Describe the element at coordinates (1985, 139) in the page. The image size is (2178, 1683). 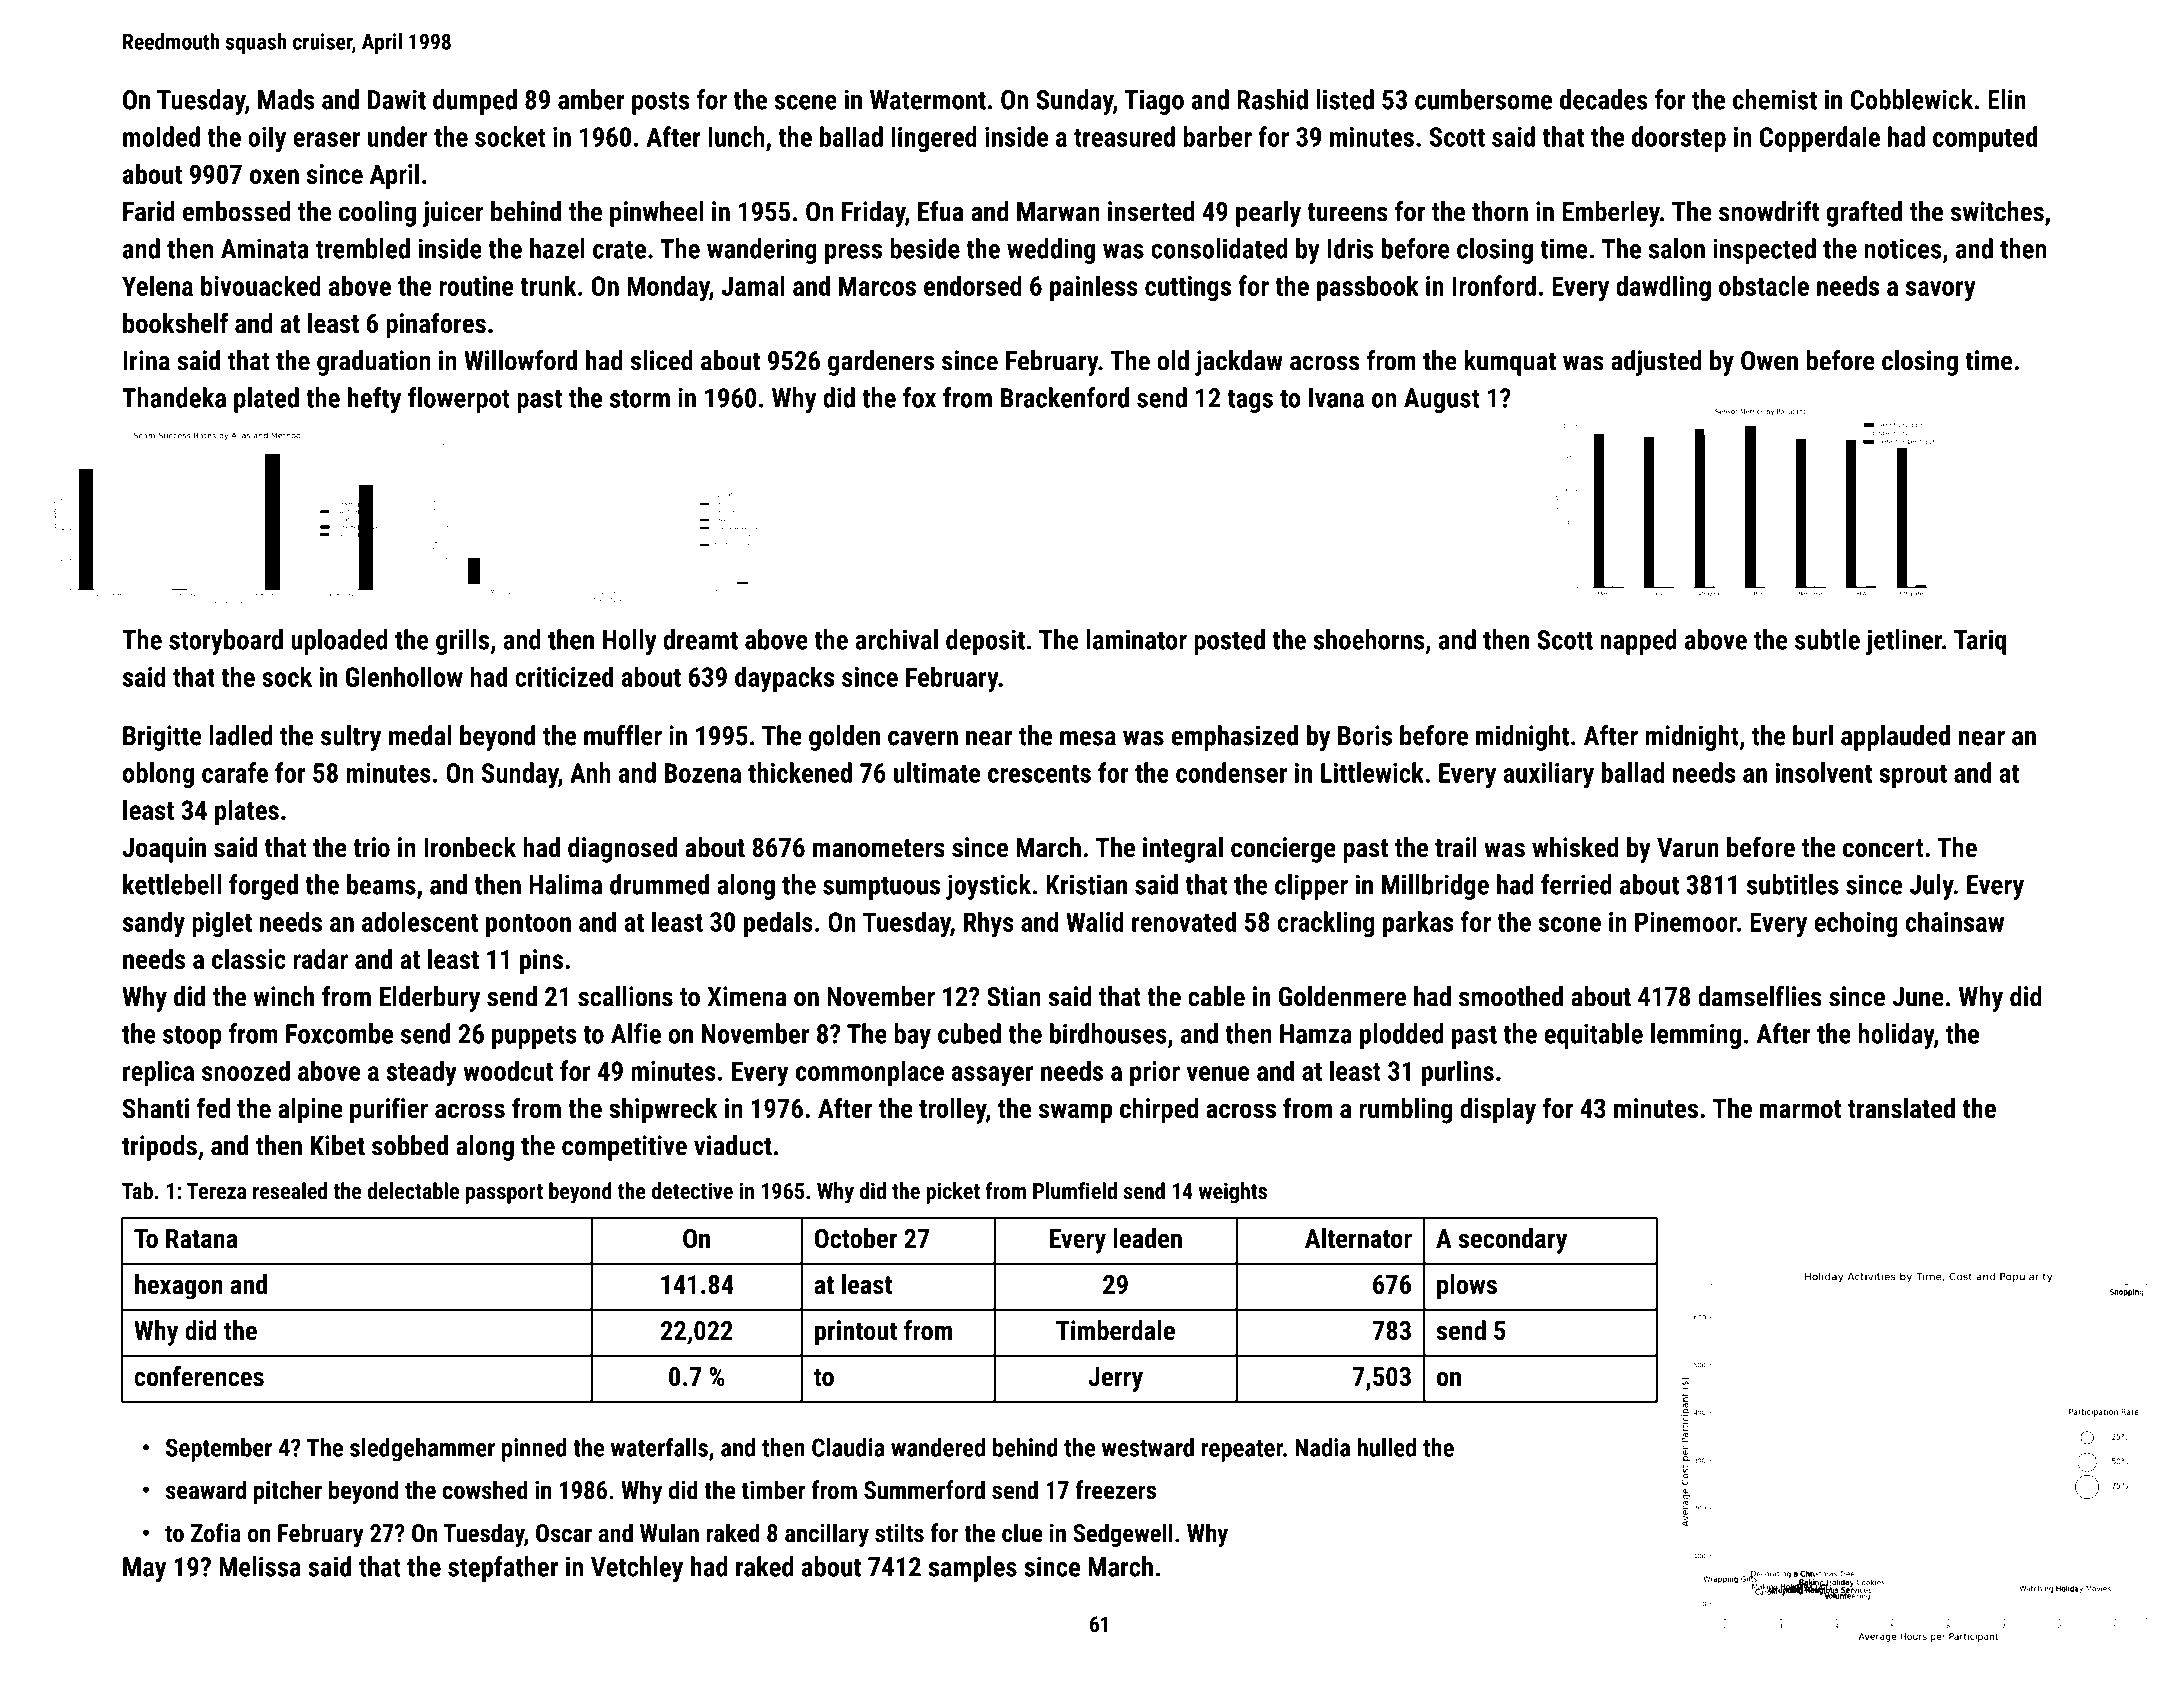
I see `computed` at that location.
